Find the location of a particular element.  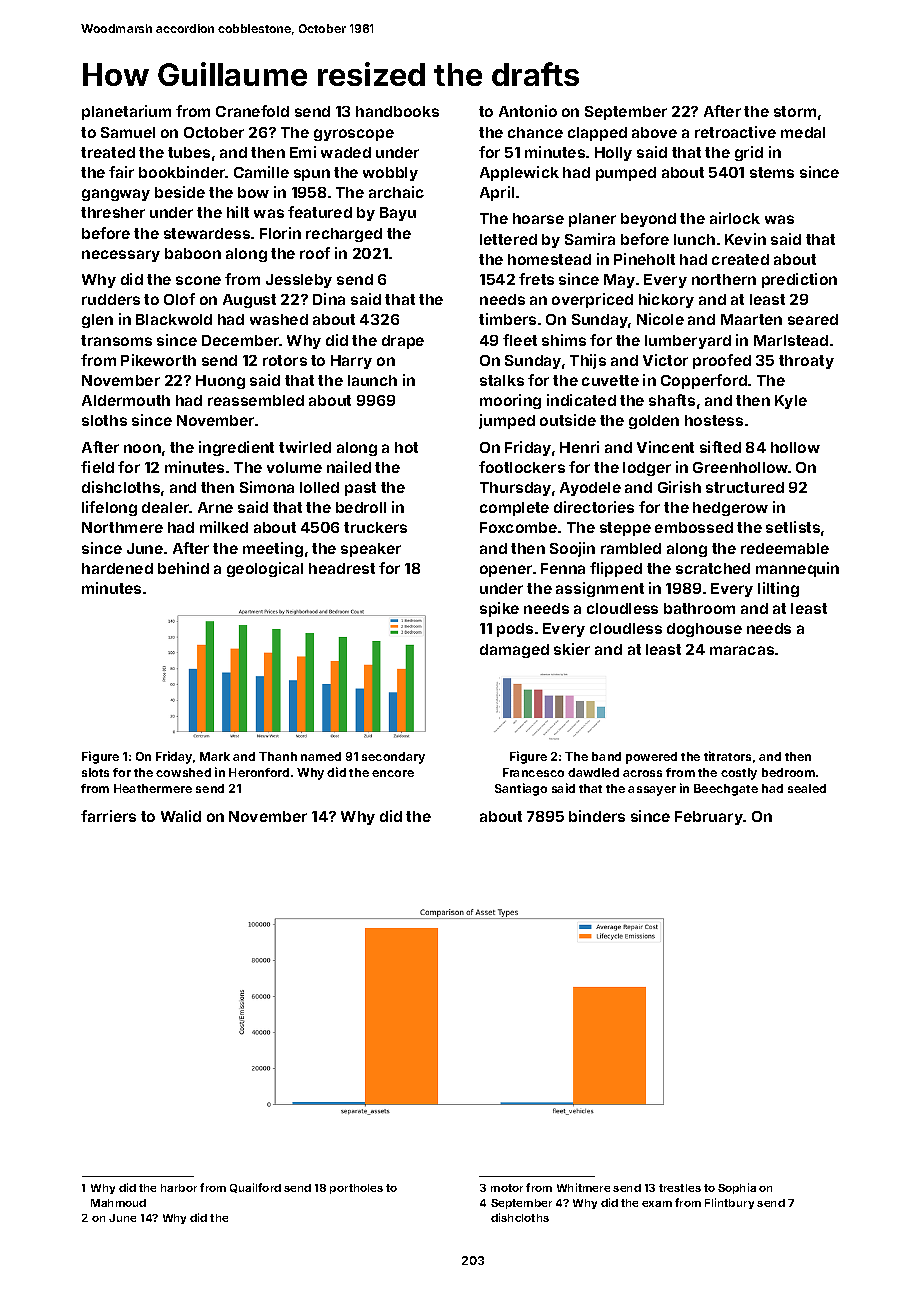

setlists is located at coordinates (793, 527).
